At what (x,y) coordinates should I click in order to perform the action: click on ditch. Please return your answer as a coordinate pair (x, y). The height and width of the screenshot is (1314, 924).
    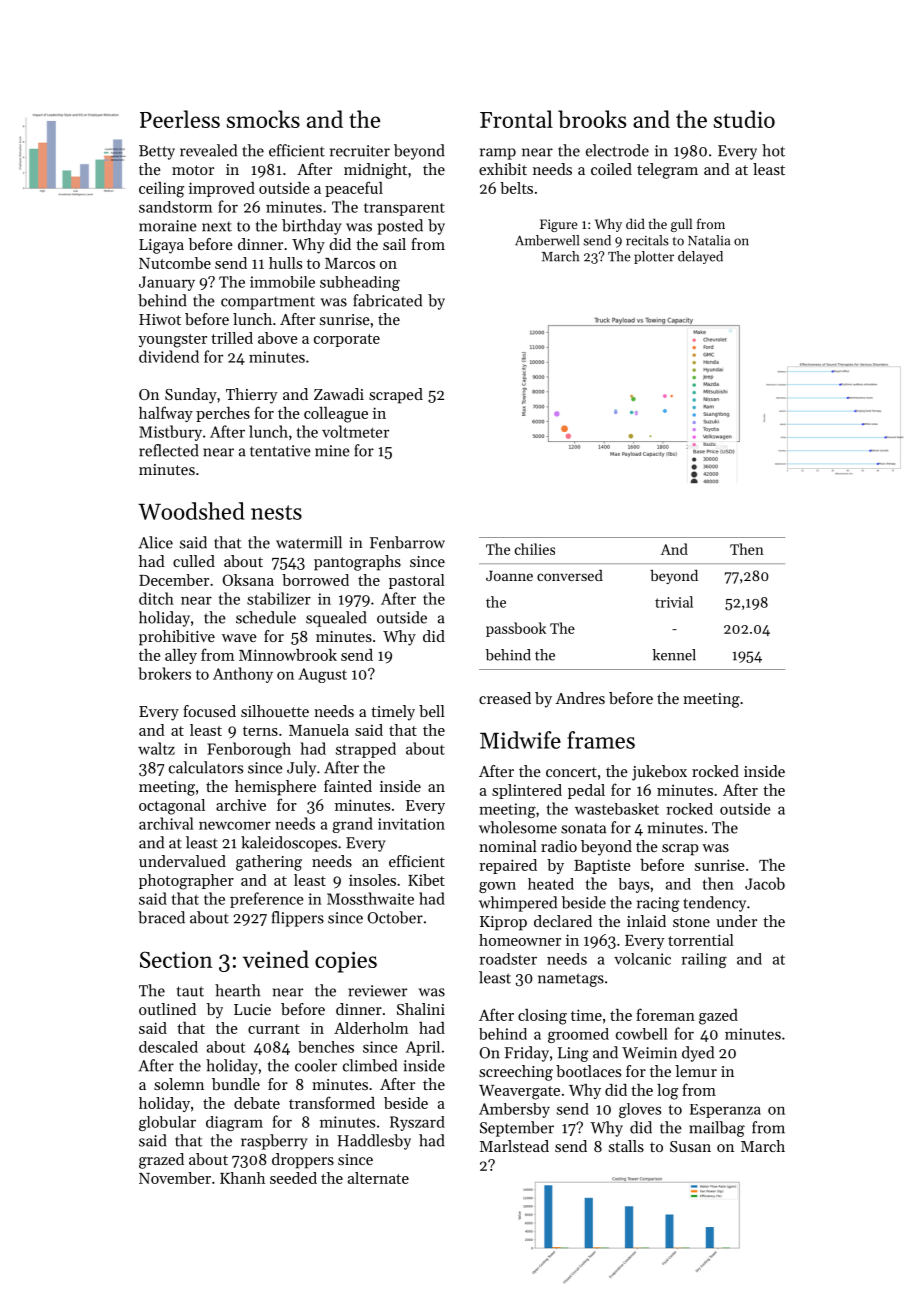
    Looking at the image, I should click on (156, 598).
